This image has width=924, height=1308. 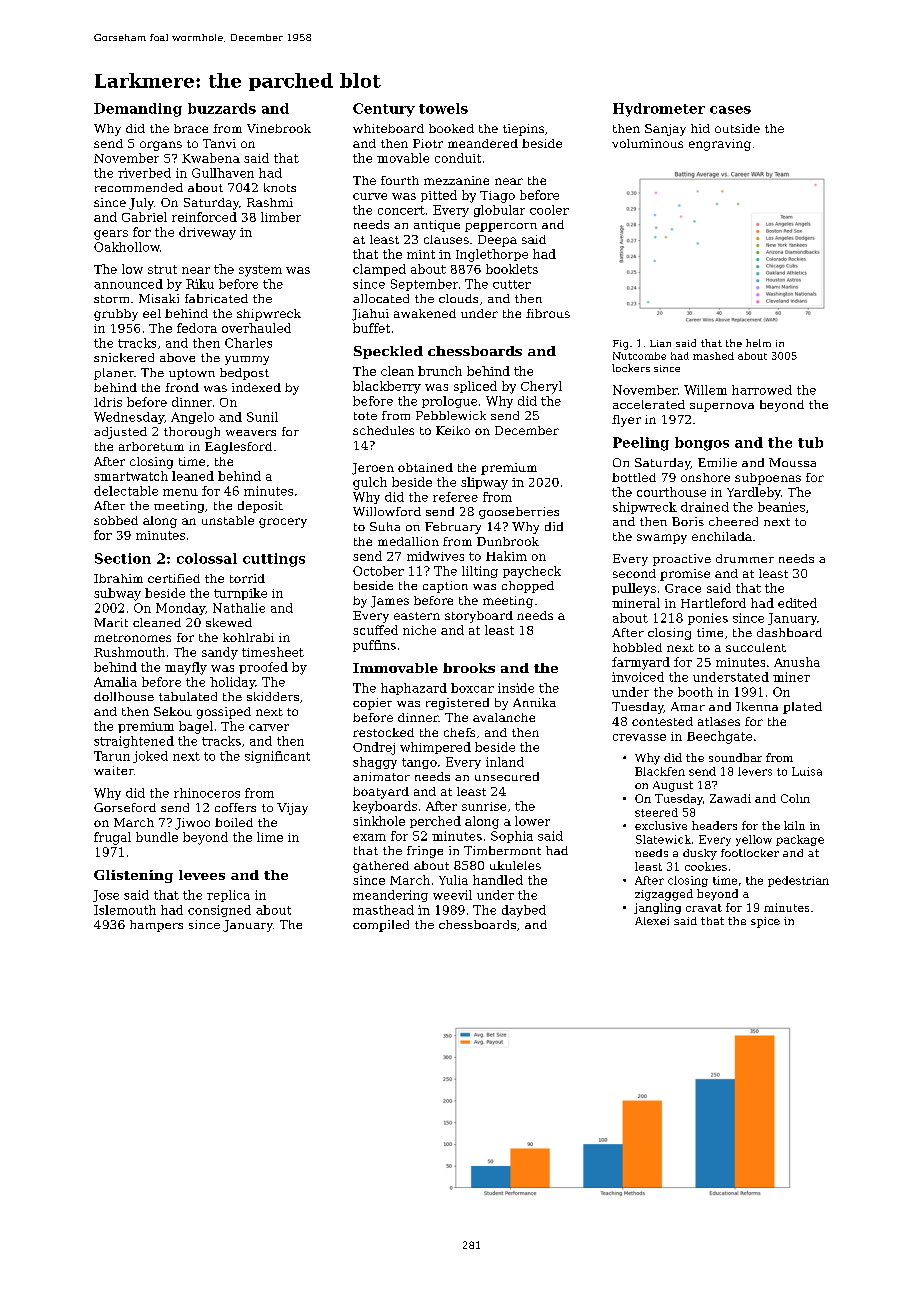 I want to click on boxcar, so click(x=472, y=688).
